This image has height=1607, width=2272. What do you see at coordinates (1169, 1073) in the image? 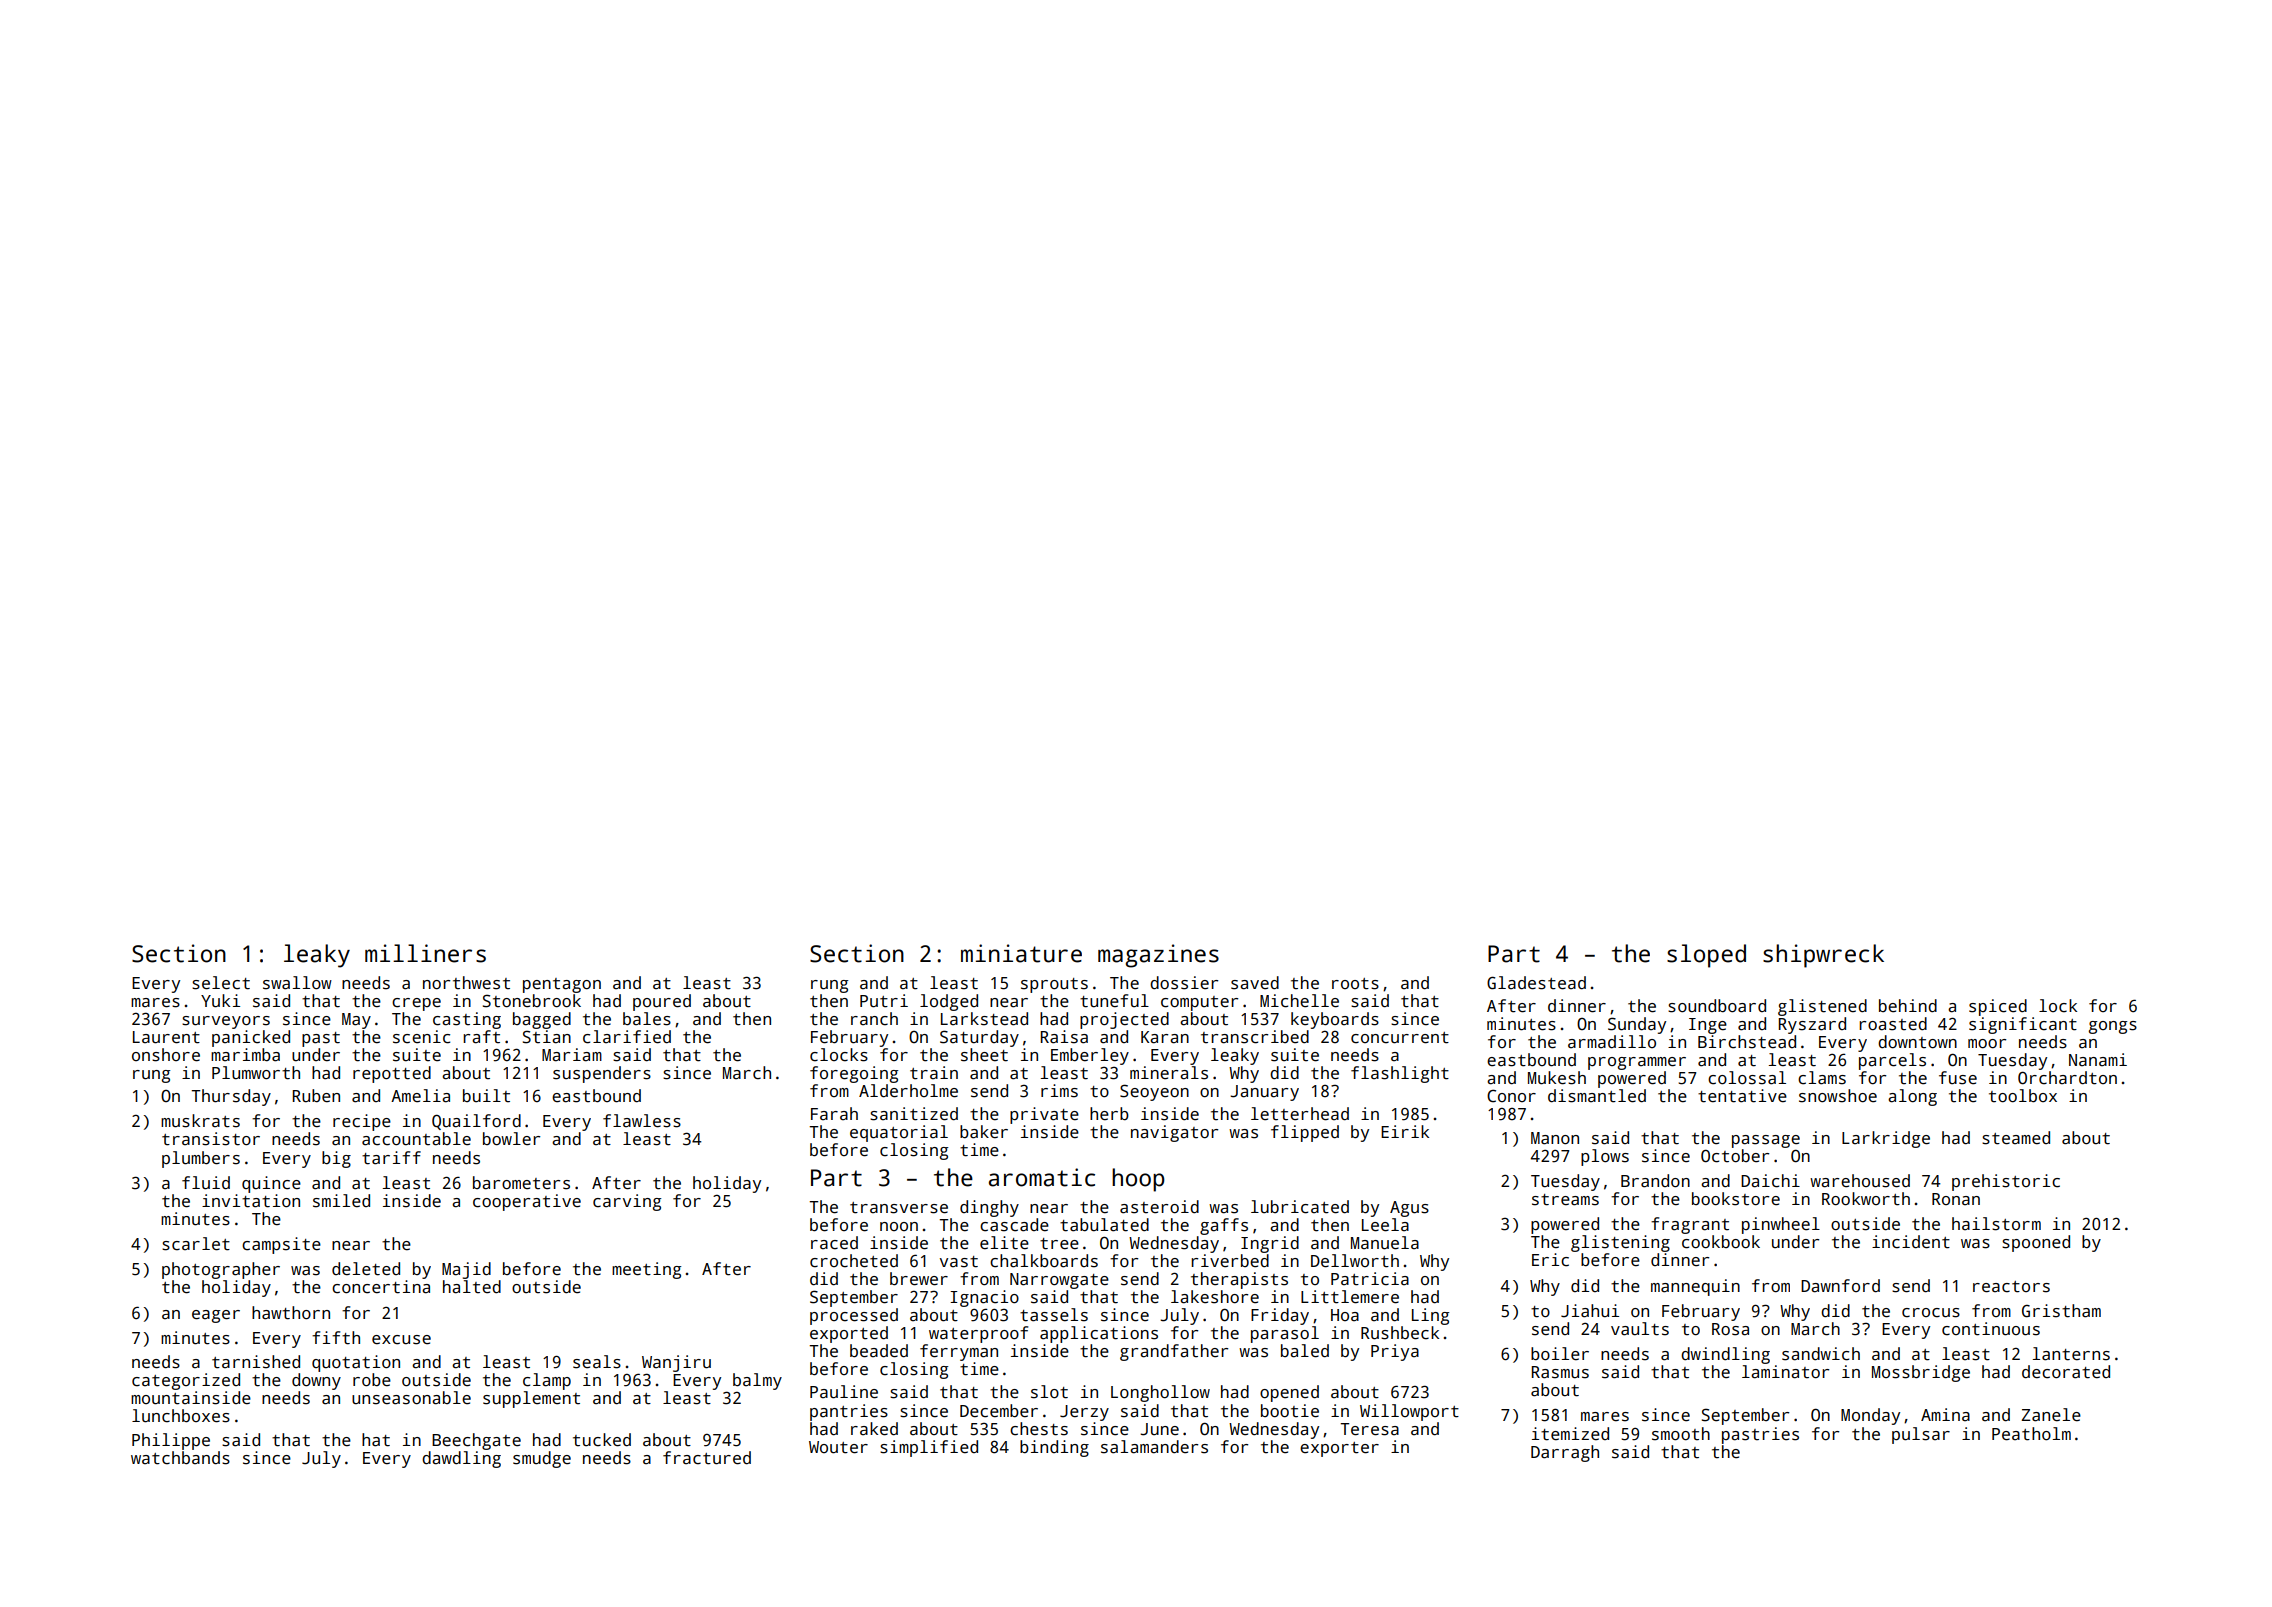
I see `minerals` at bounding box center [1169, 1073].
